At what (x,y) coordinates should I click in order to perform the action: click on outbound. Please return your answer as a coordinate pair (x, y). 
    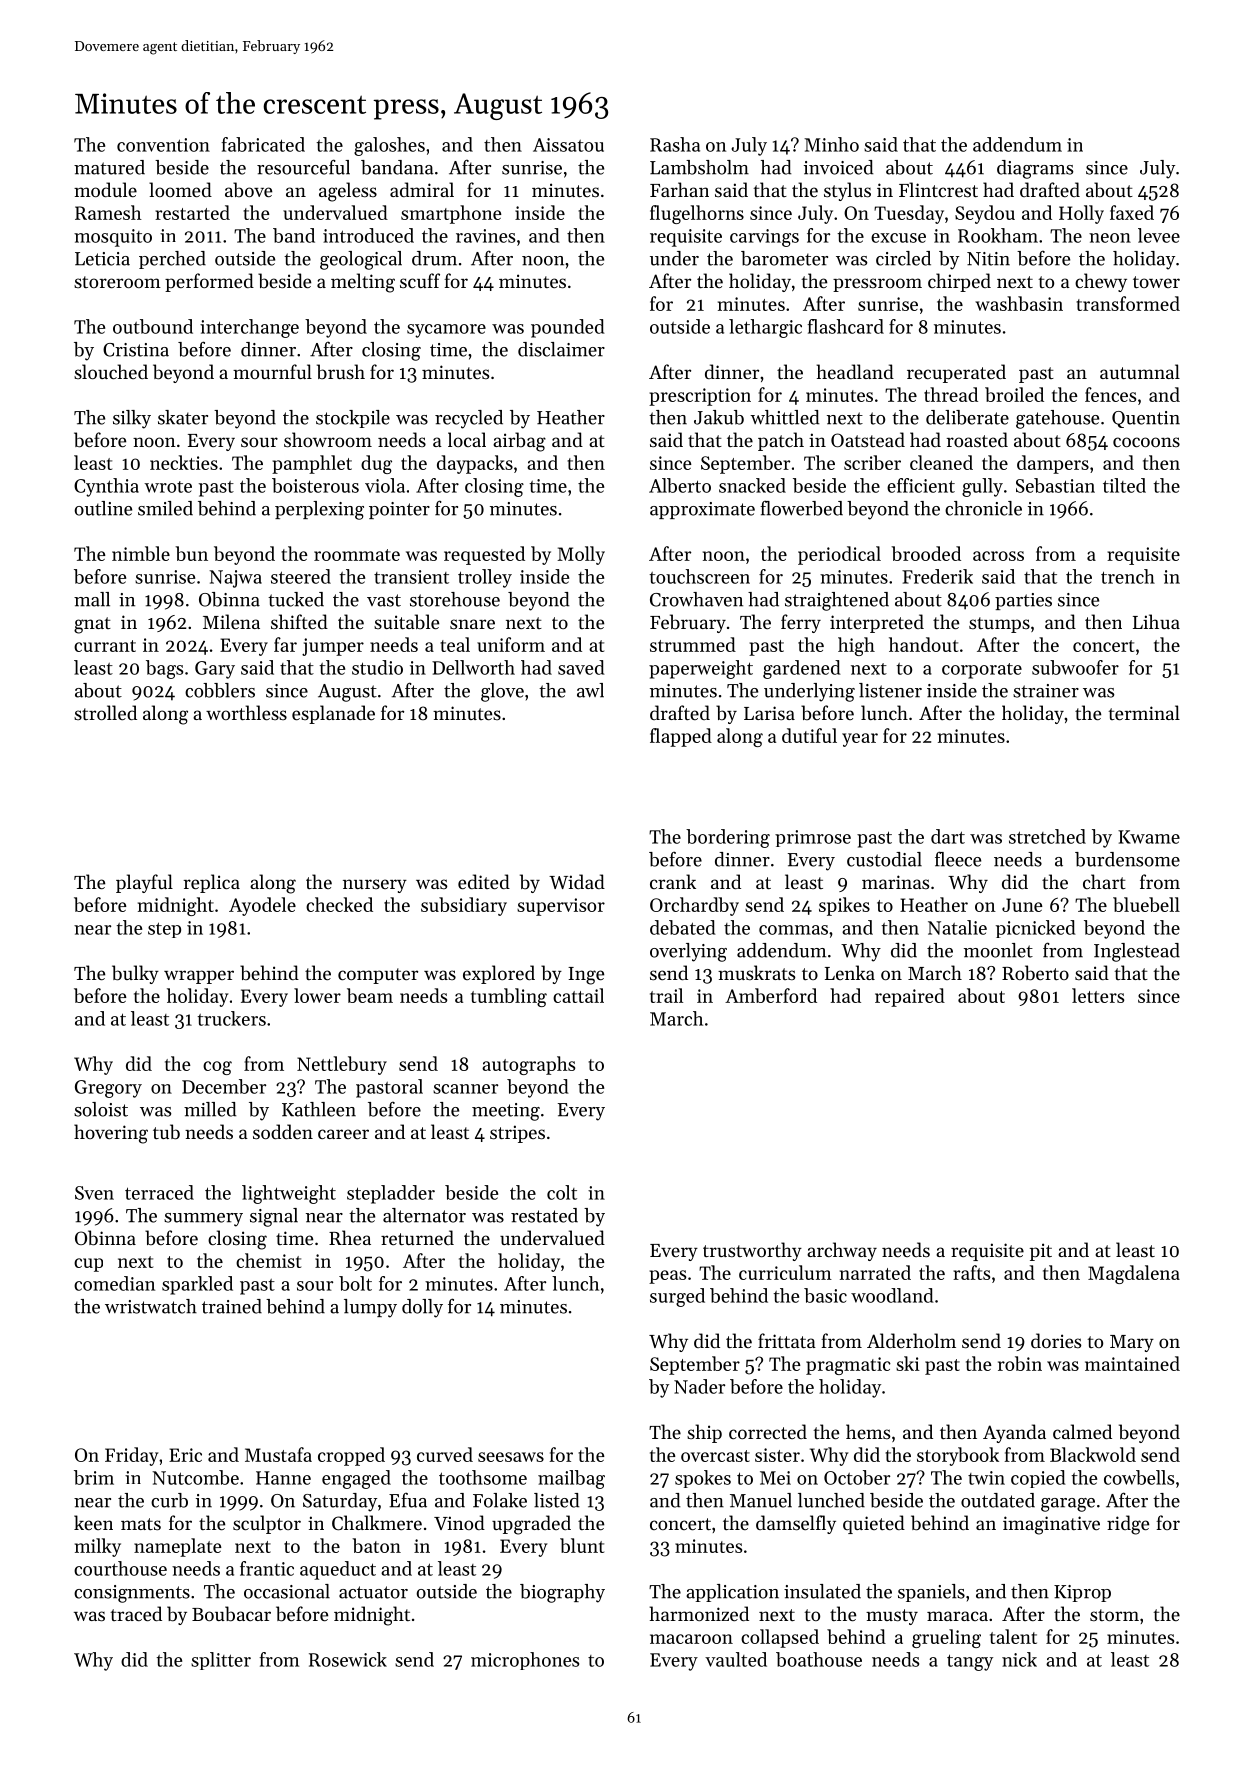
    Looking at the image, I should click on (153, 326).
